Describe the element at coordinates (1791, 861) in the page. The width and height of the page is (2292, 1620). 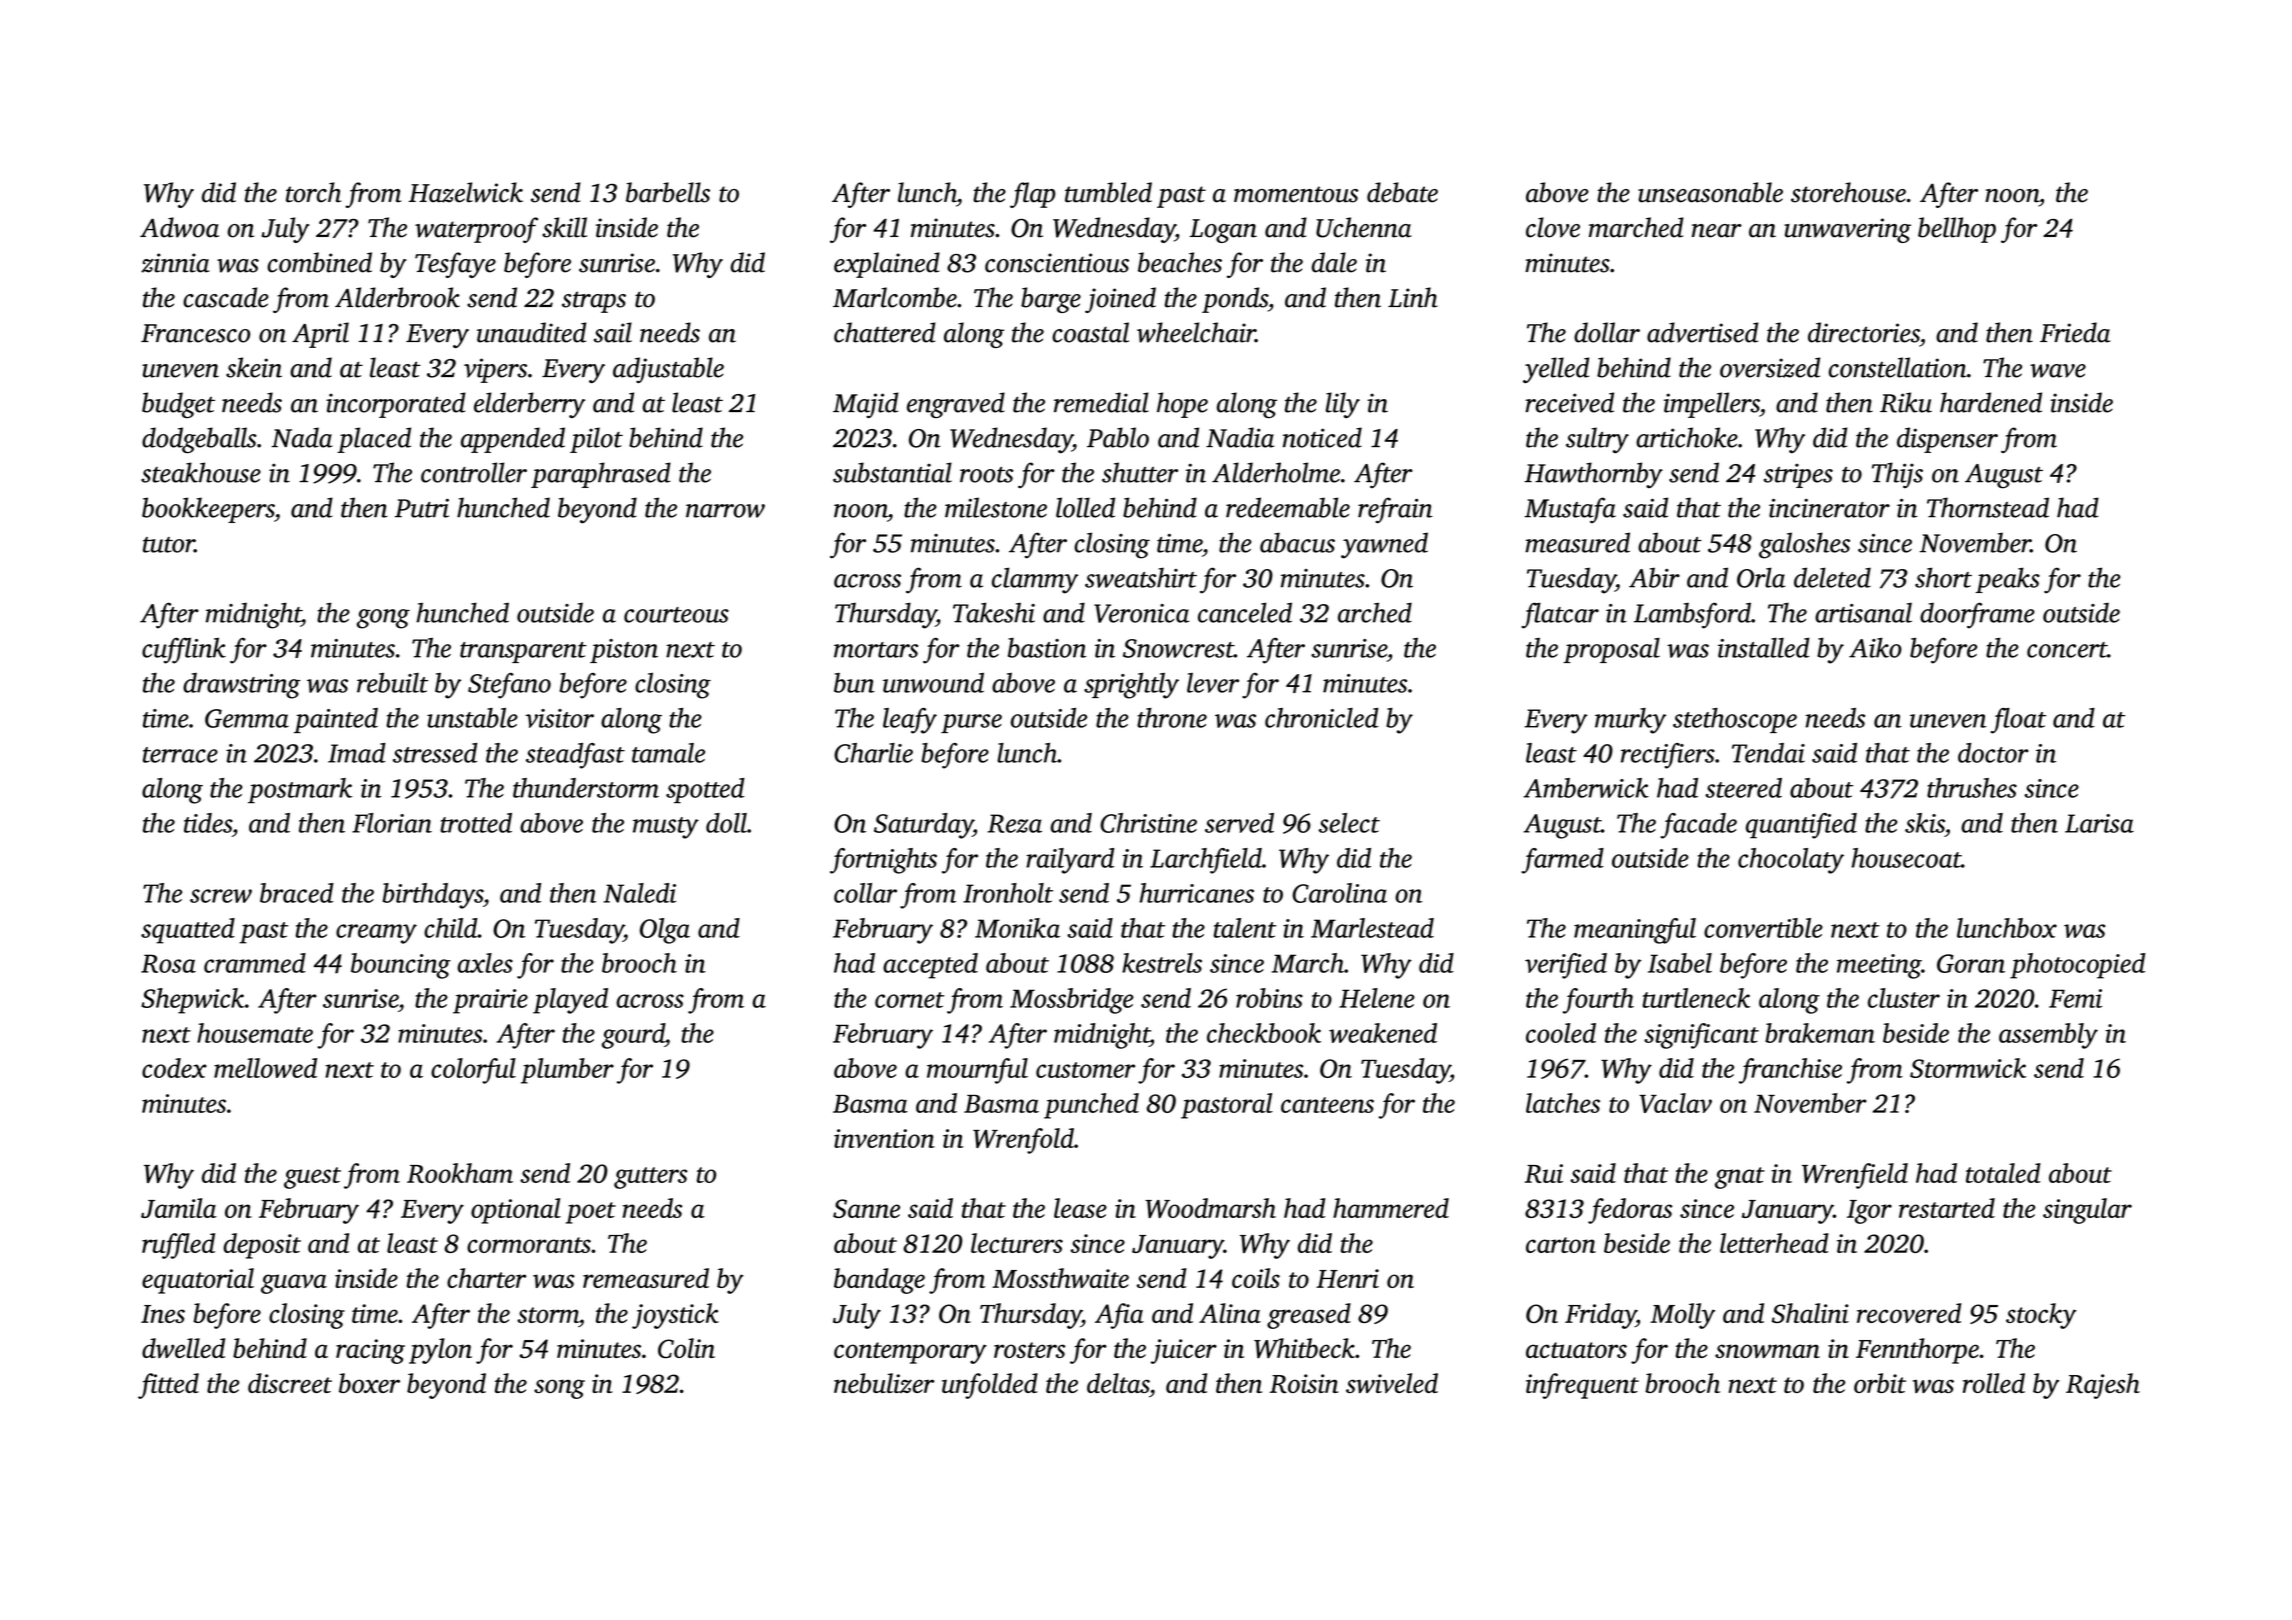
I see `chocolaty` at that location.
